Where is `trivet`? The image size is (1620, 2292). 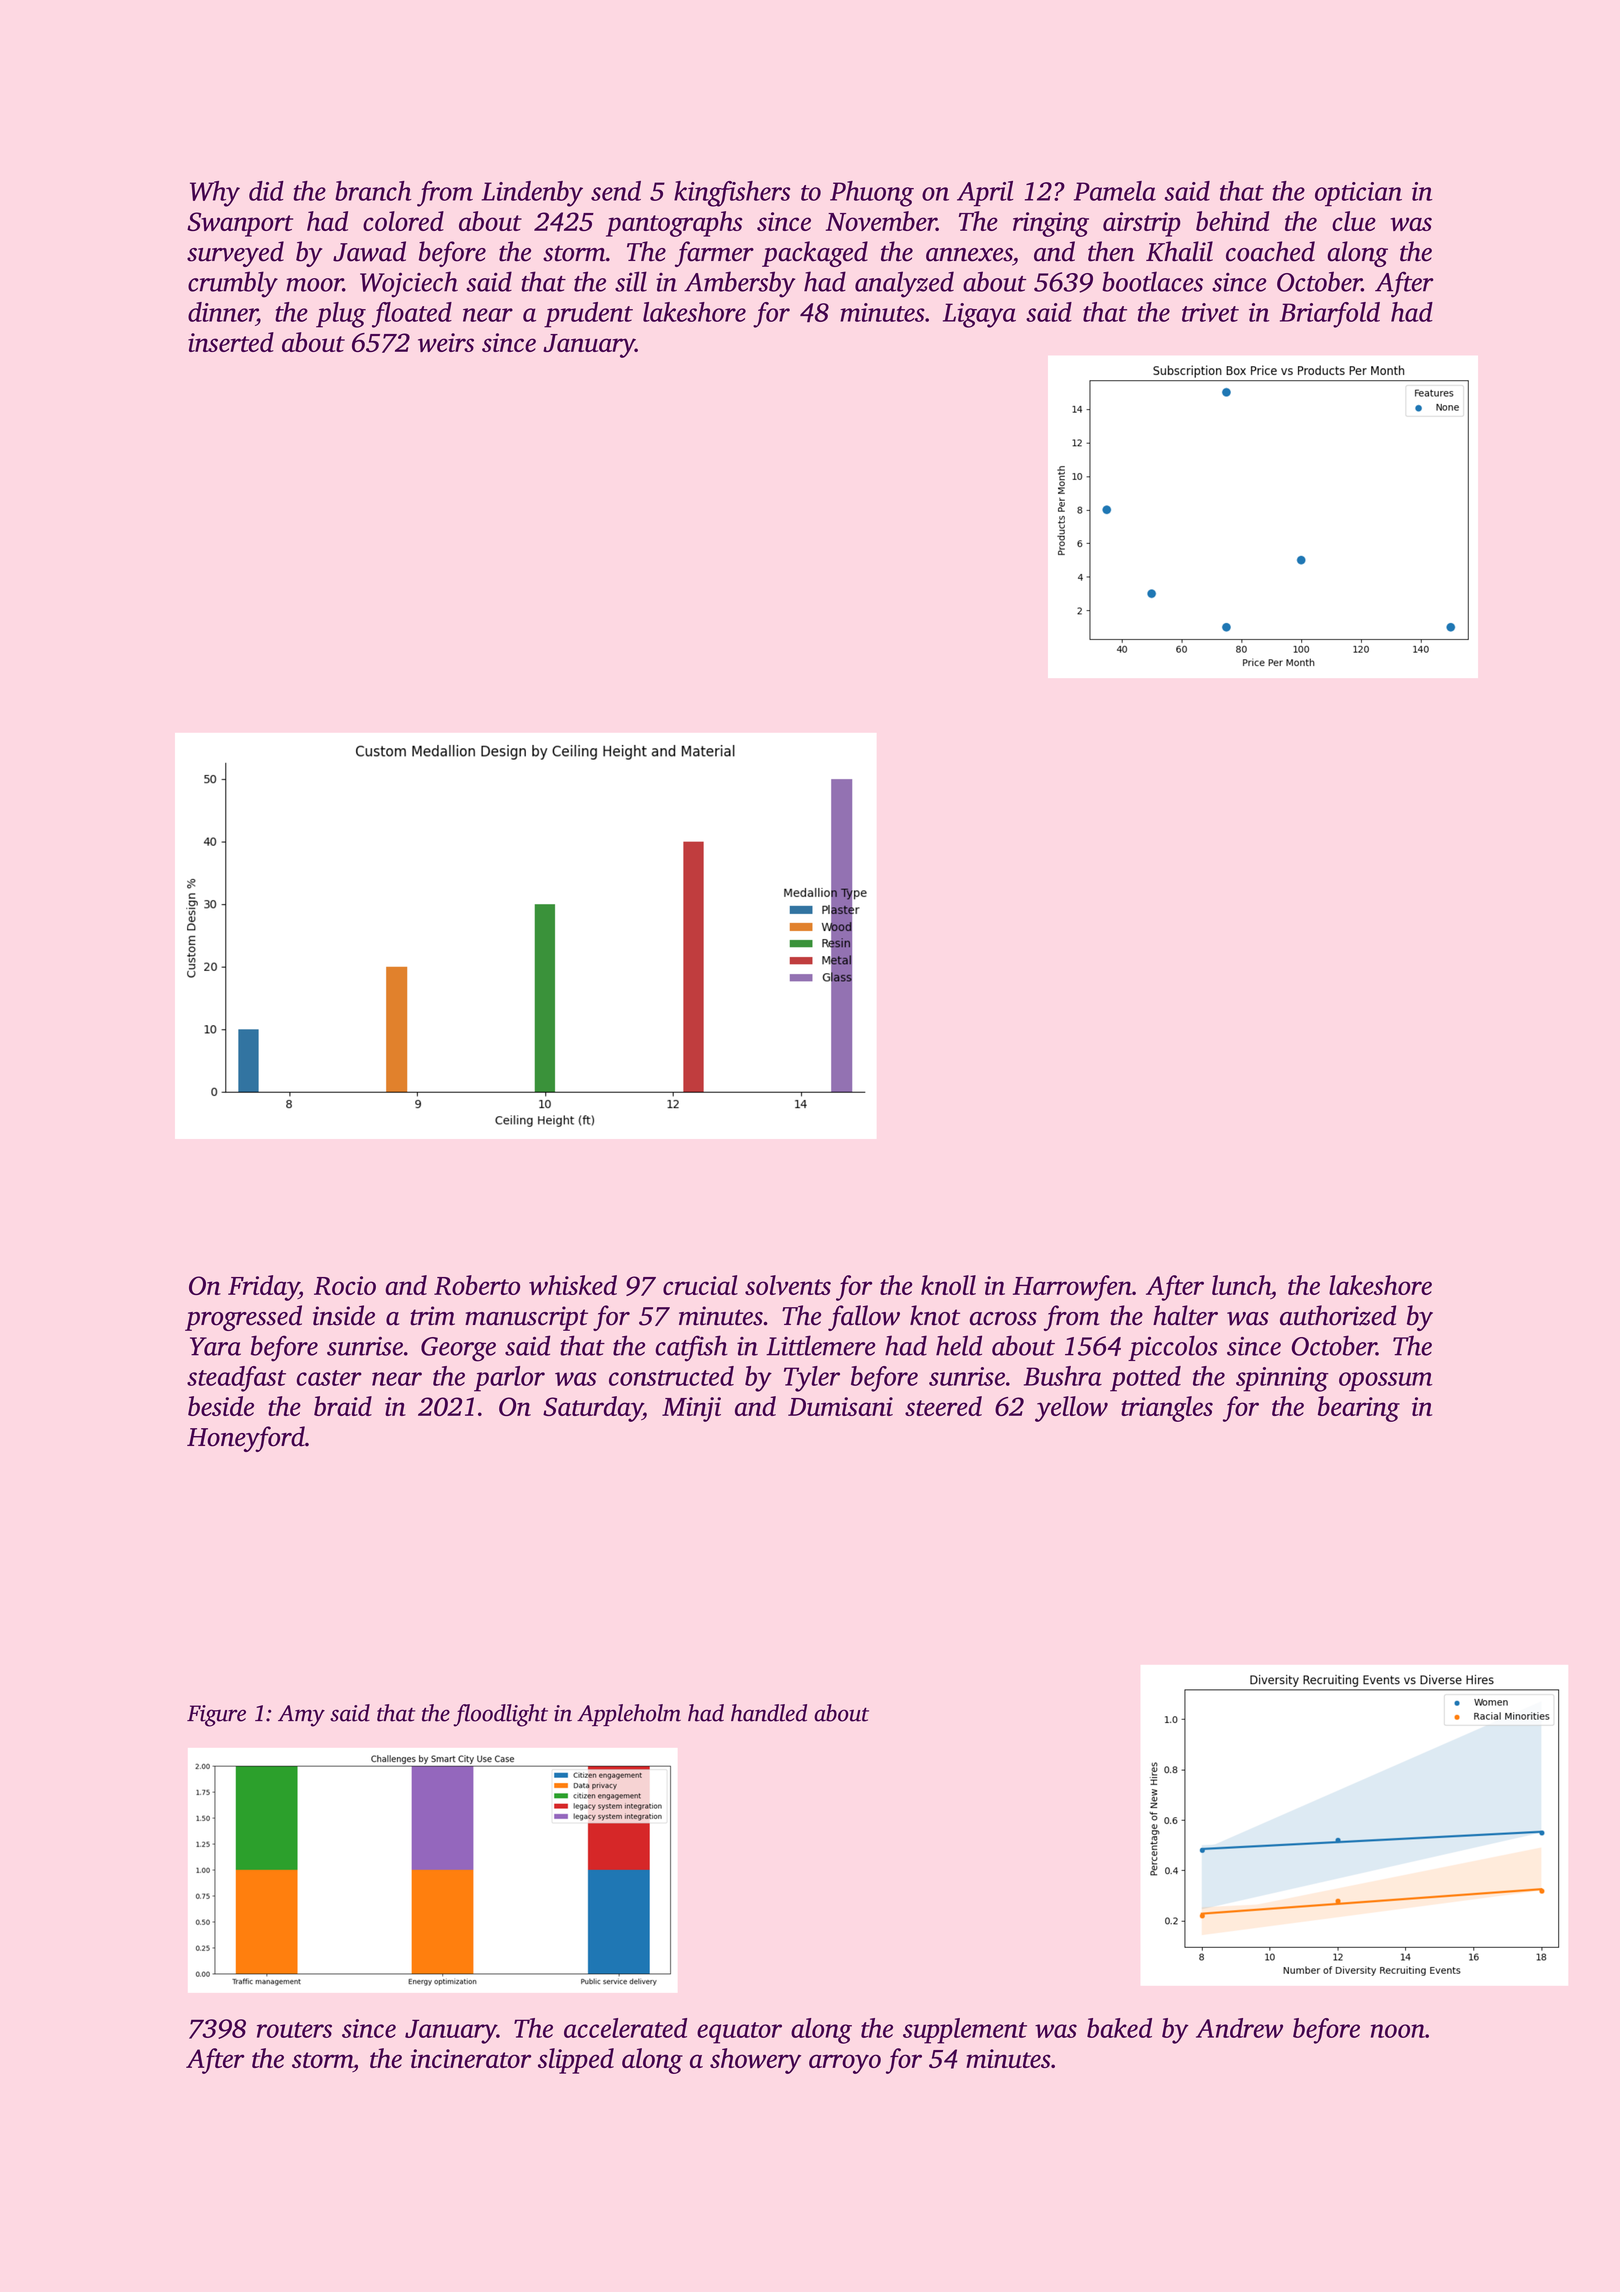
trivet is located at coordinates (1210, 312).
